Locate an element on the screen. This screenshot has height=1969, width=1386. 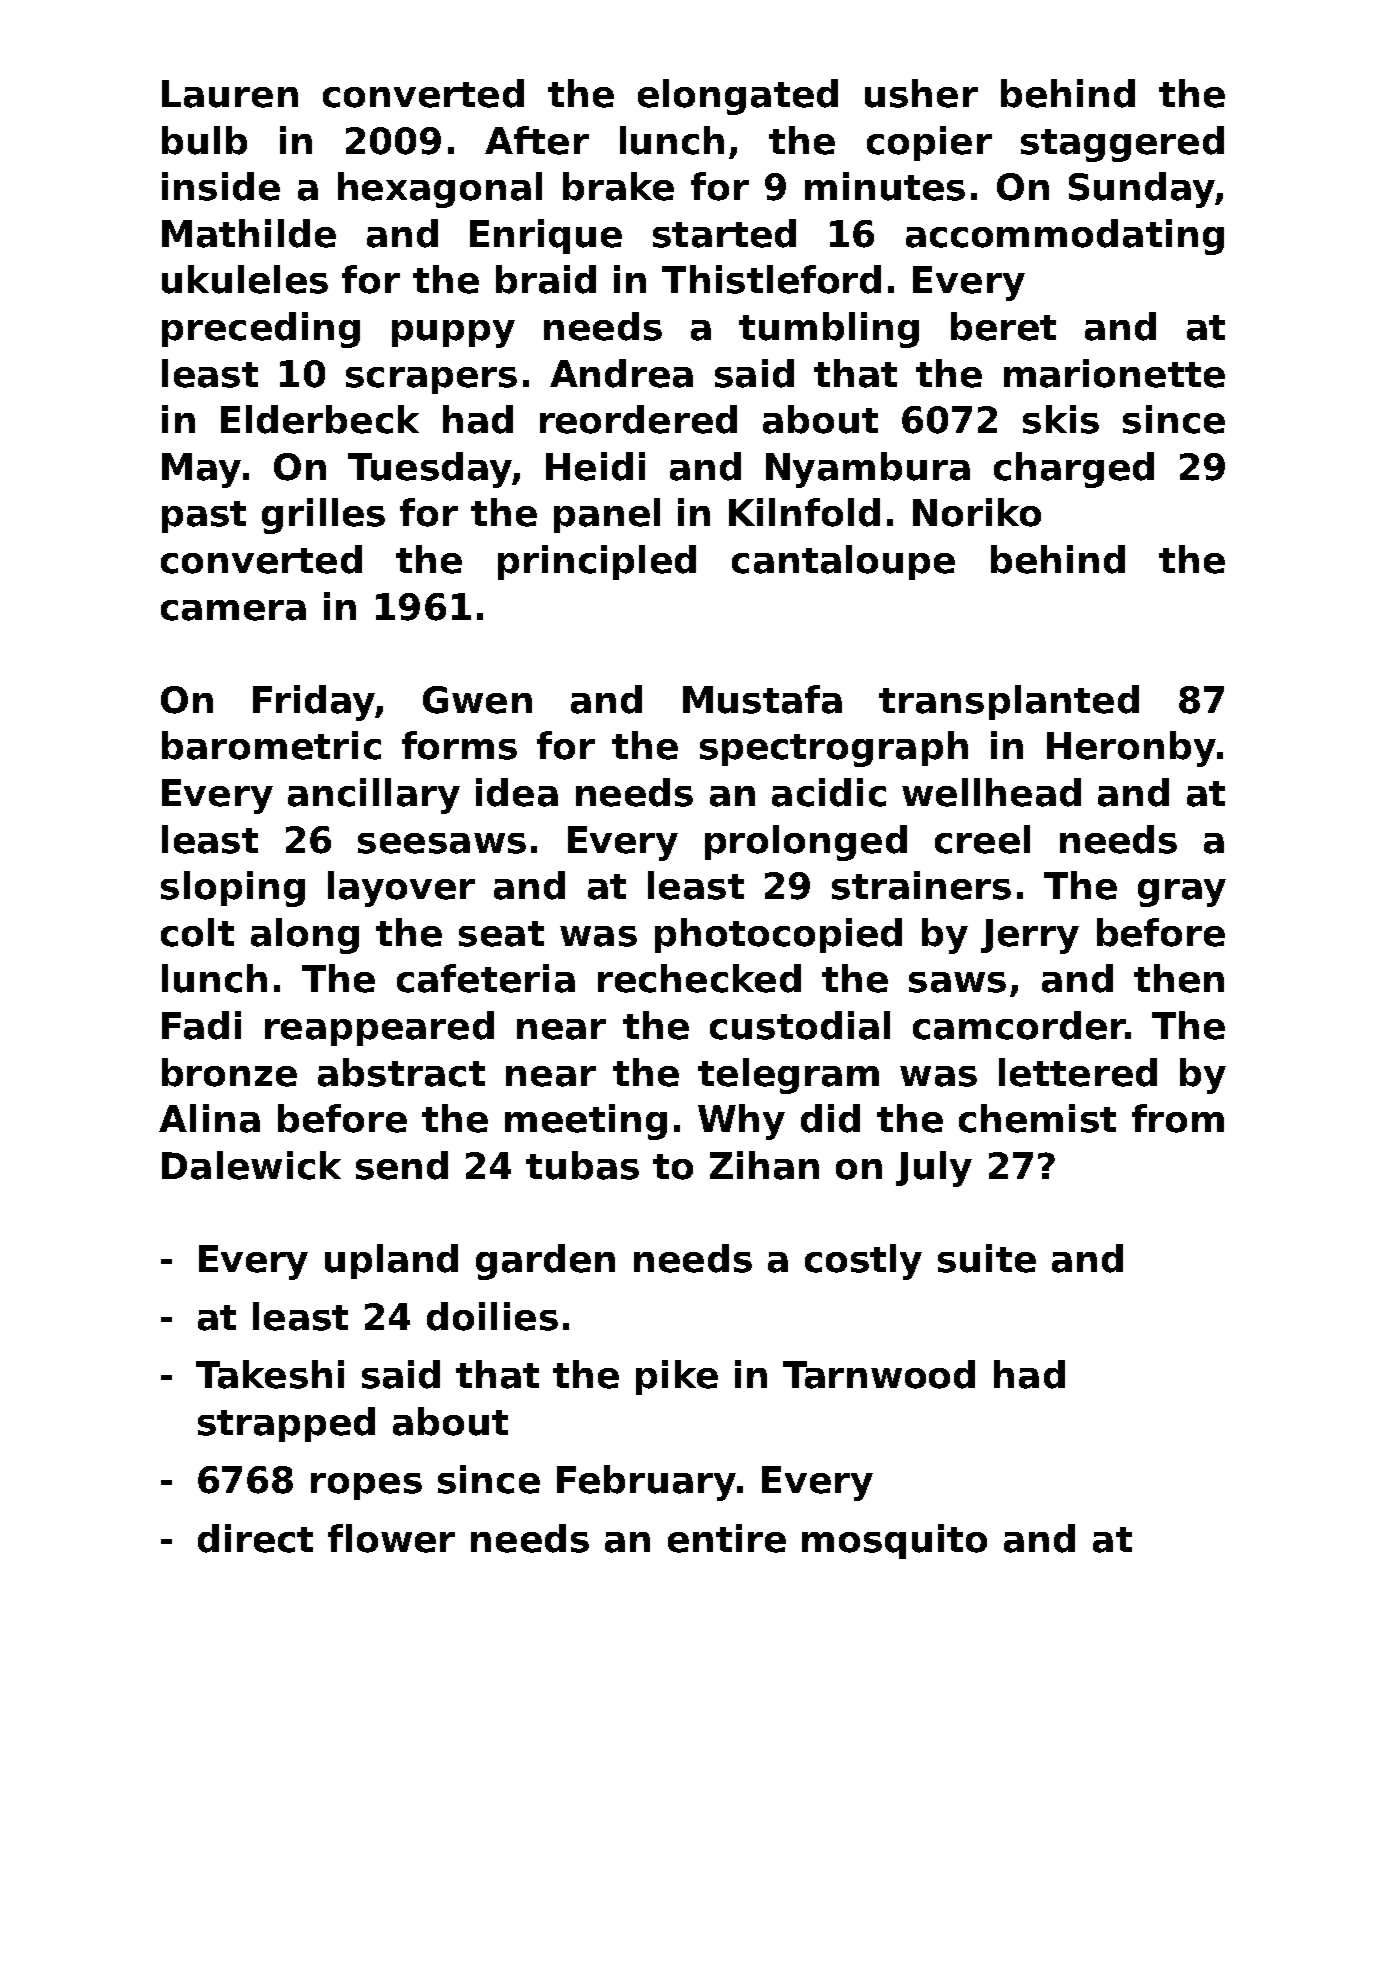
flower is located at coordinates (391, 1538).
